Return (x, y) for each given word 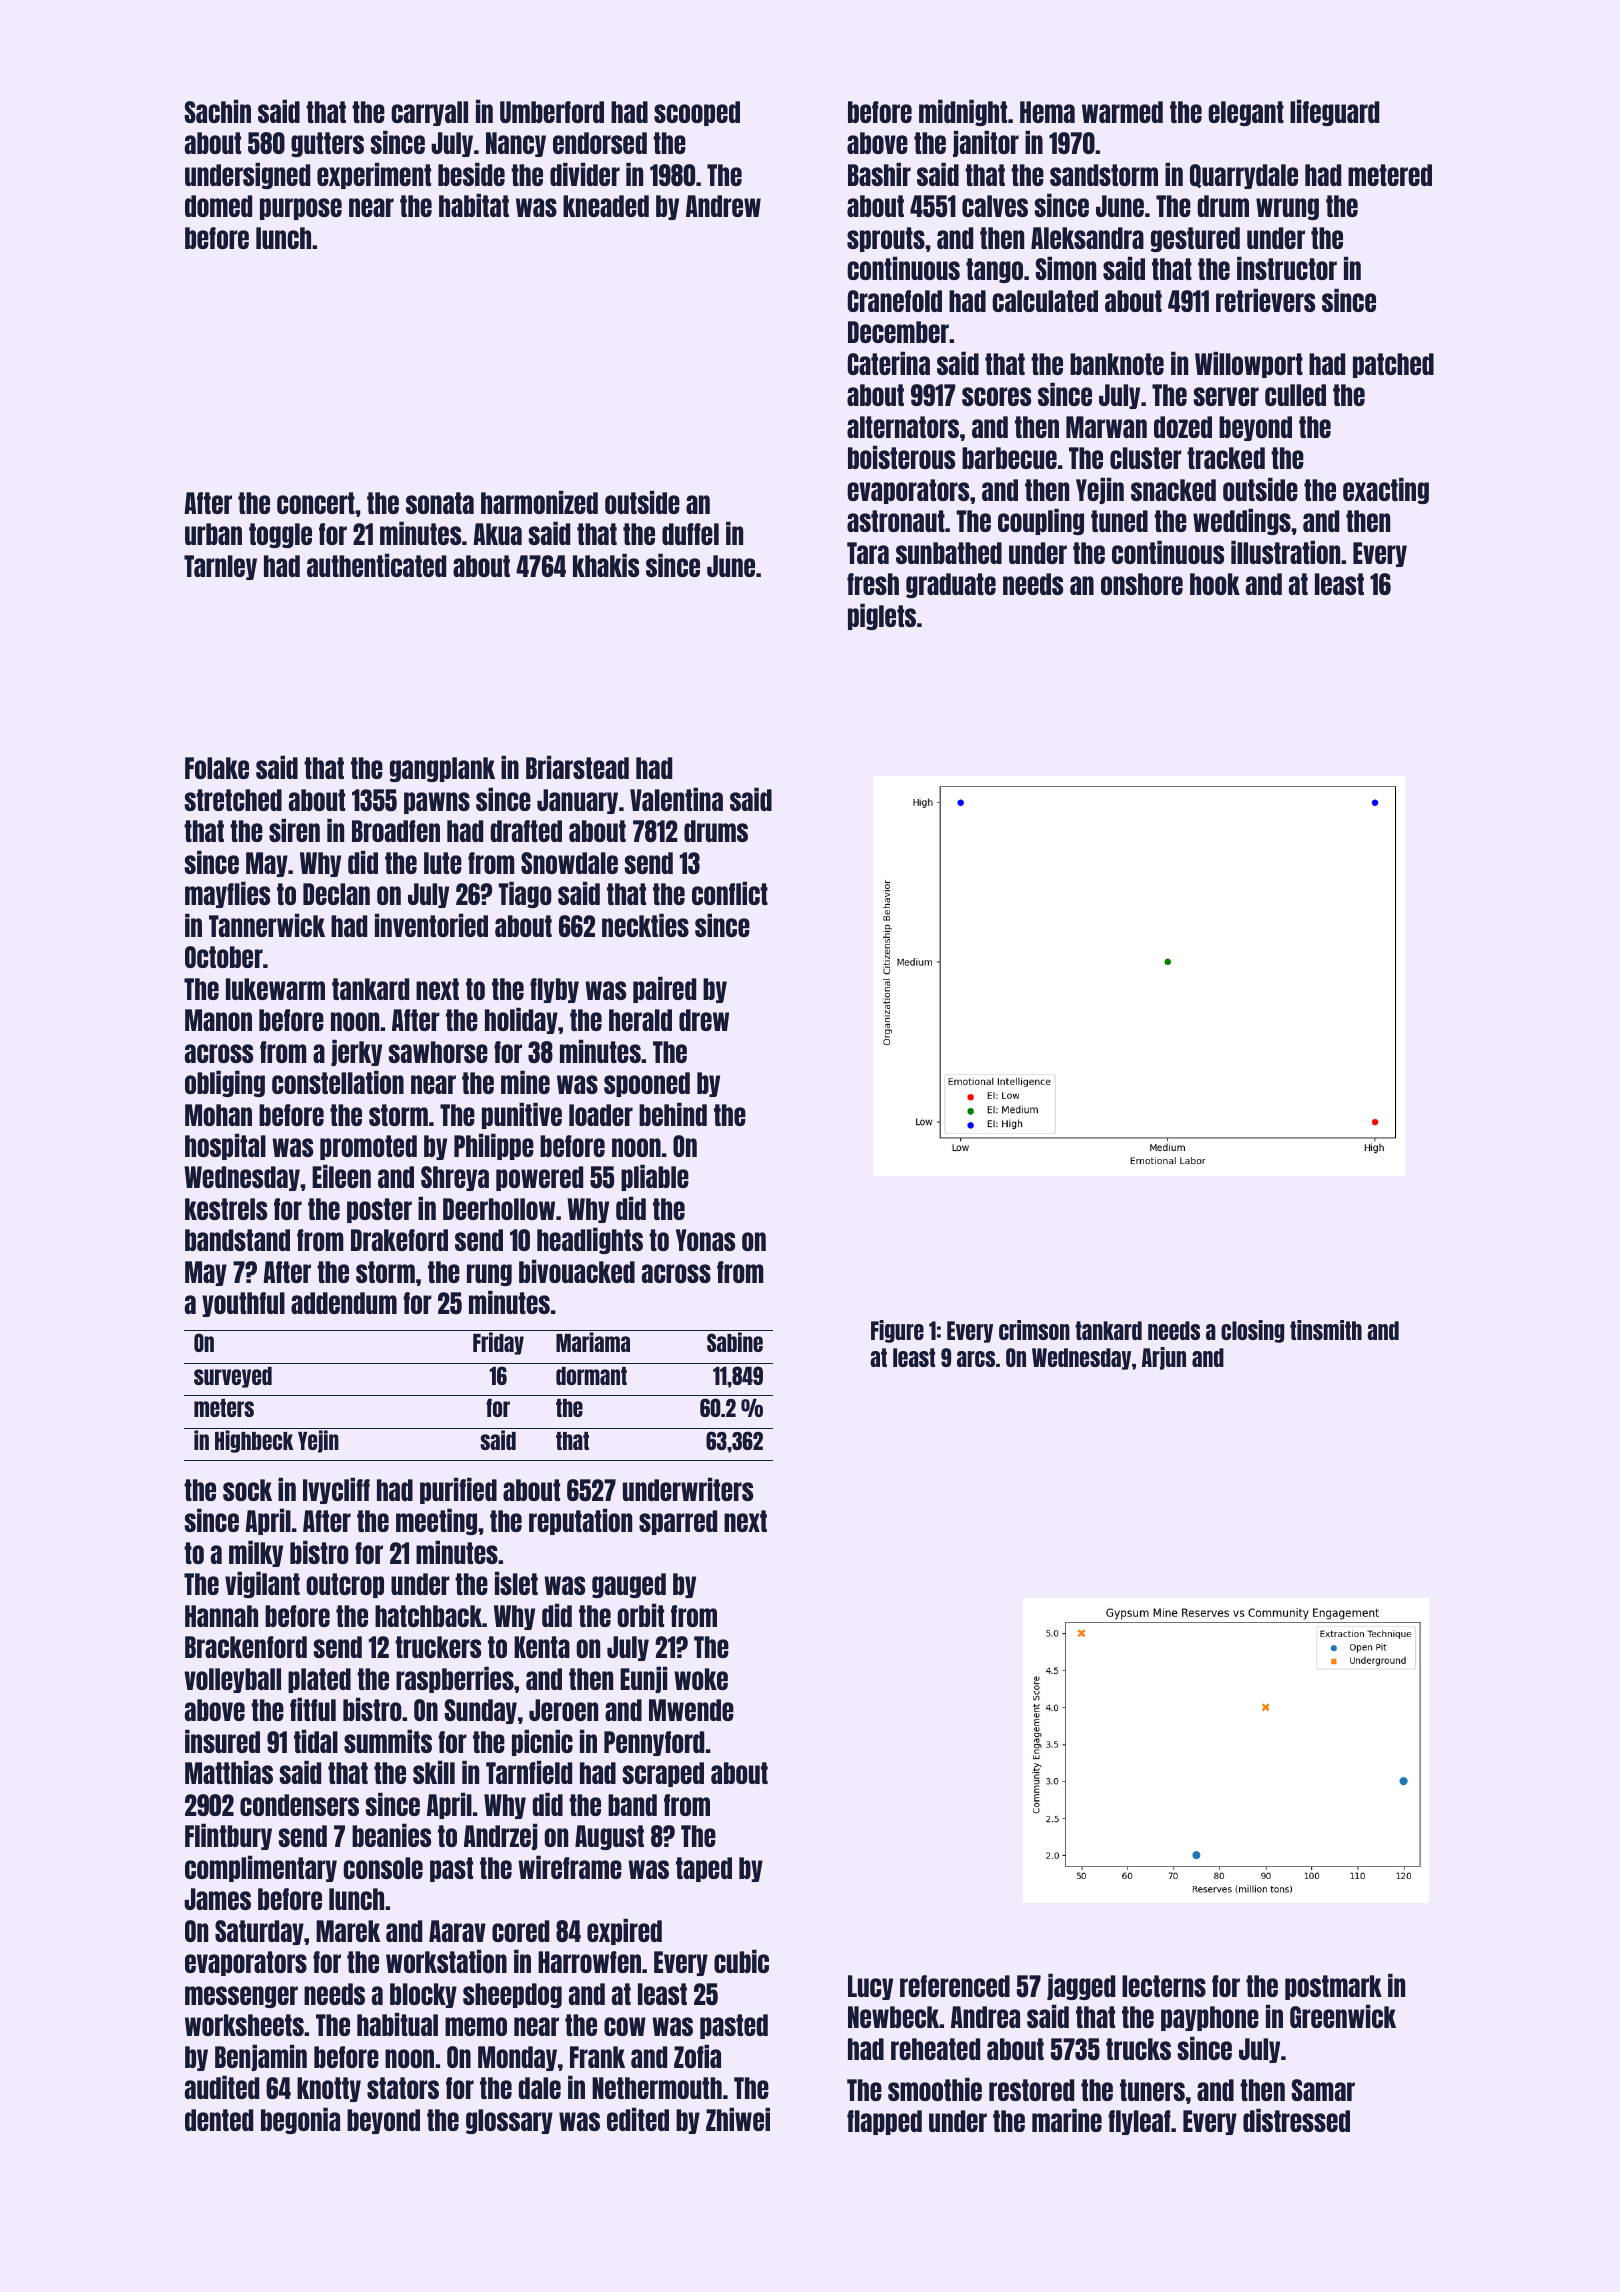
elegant (1246, 113)
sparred (678, 1522)
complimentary (261, 1868)
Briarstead (577, 767)
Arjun (1164, 1358)
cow (625, 2026)
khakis (606, 565)
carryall (429, 113)
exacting (1386, 490)
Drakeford (399, 1240)
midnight (963, 112)
